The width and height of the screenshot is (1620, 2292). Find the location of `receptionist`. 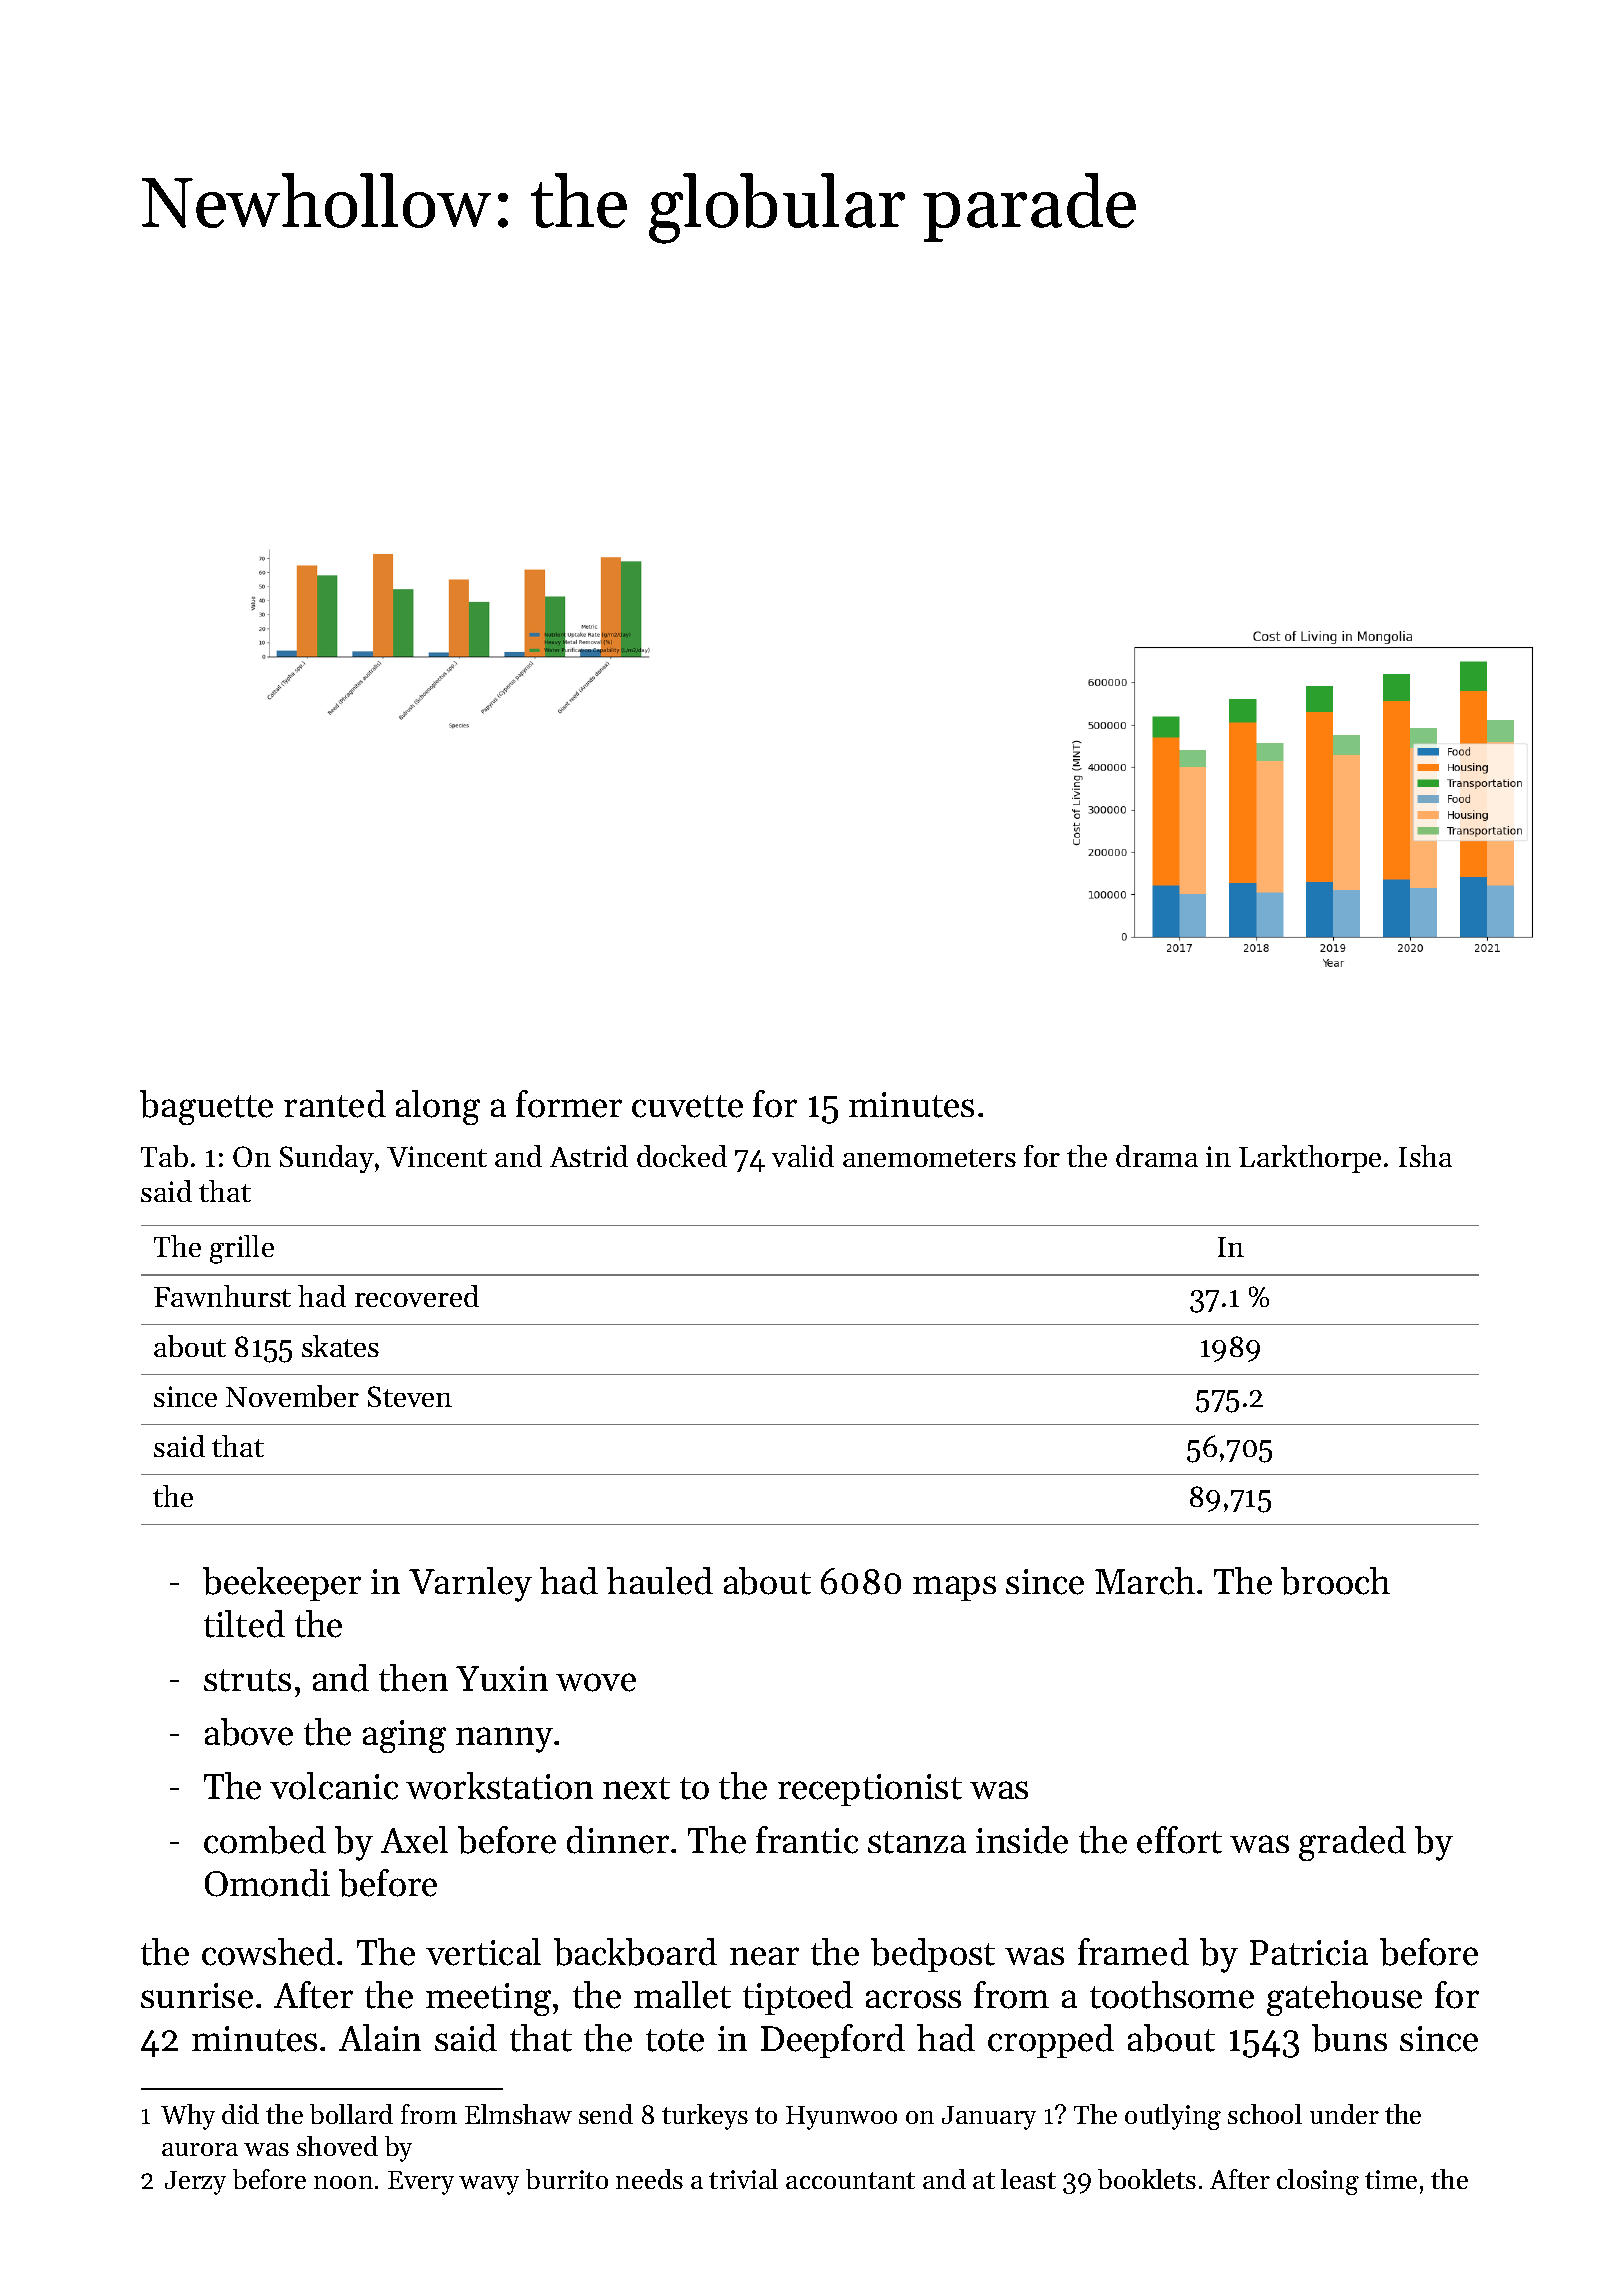

receptionist is located at coordinates (870, 1790).
